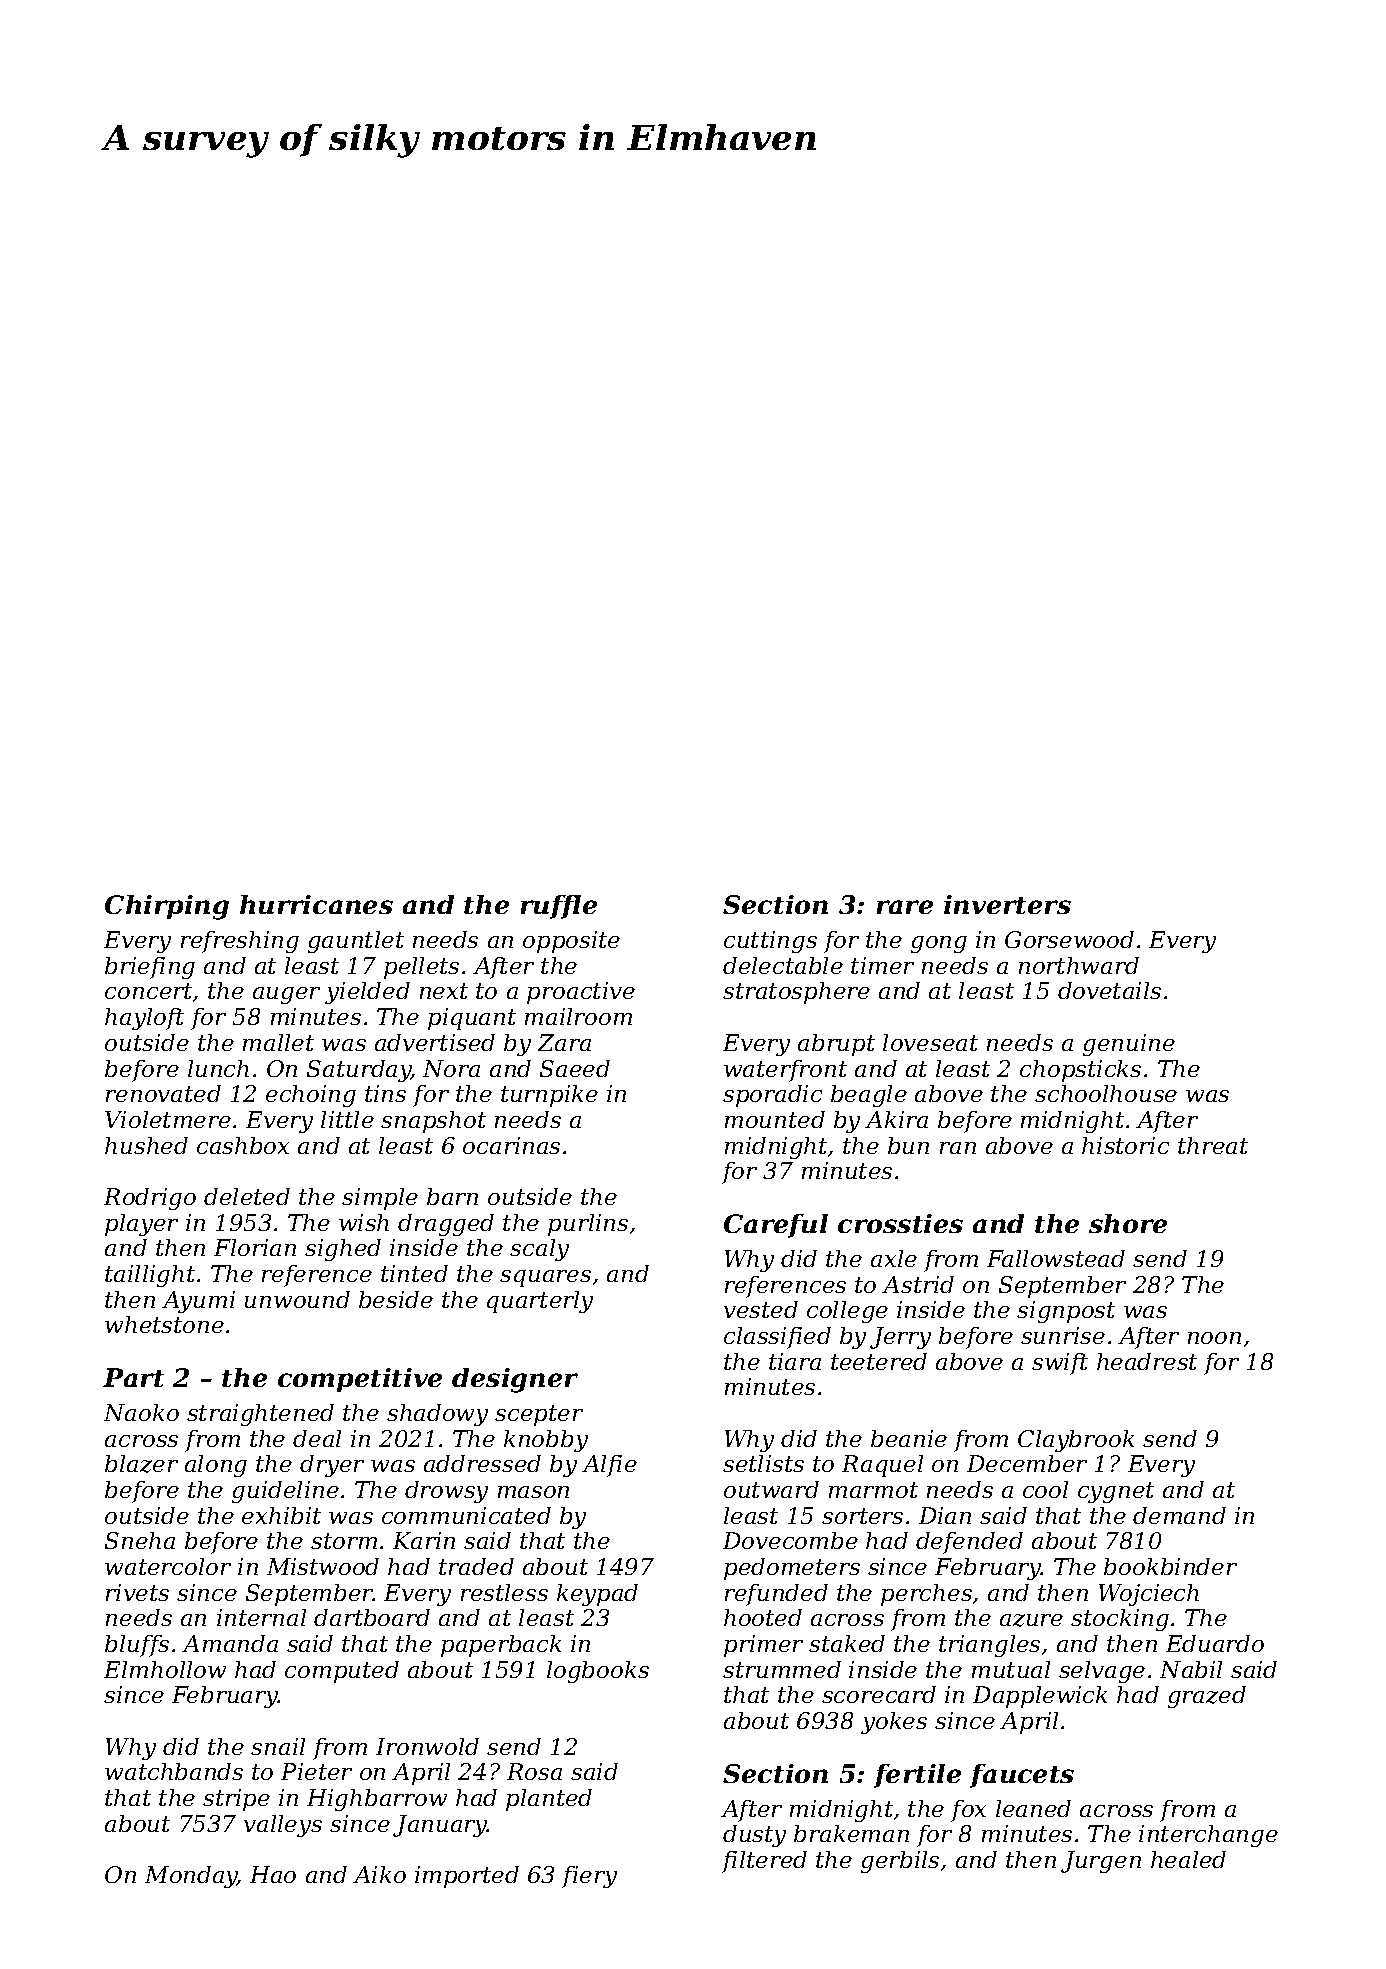  Describe the element at coordinates (165, 1669) in the image. I see `Elmhollow` at that location.
